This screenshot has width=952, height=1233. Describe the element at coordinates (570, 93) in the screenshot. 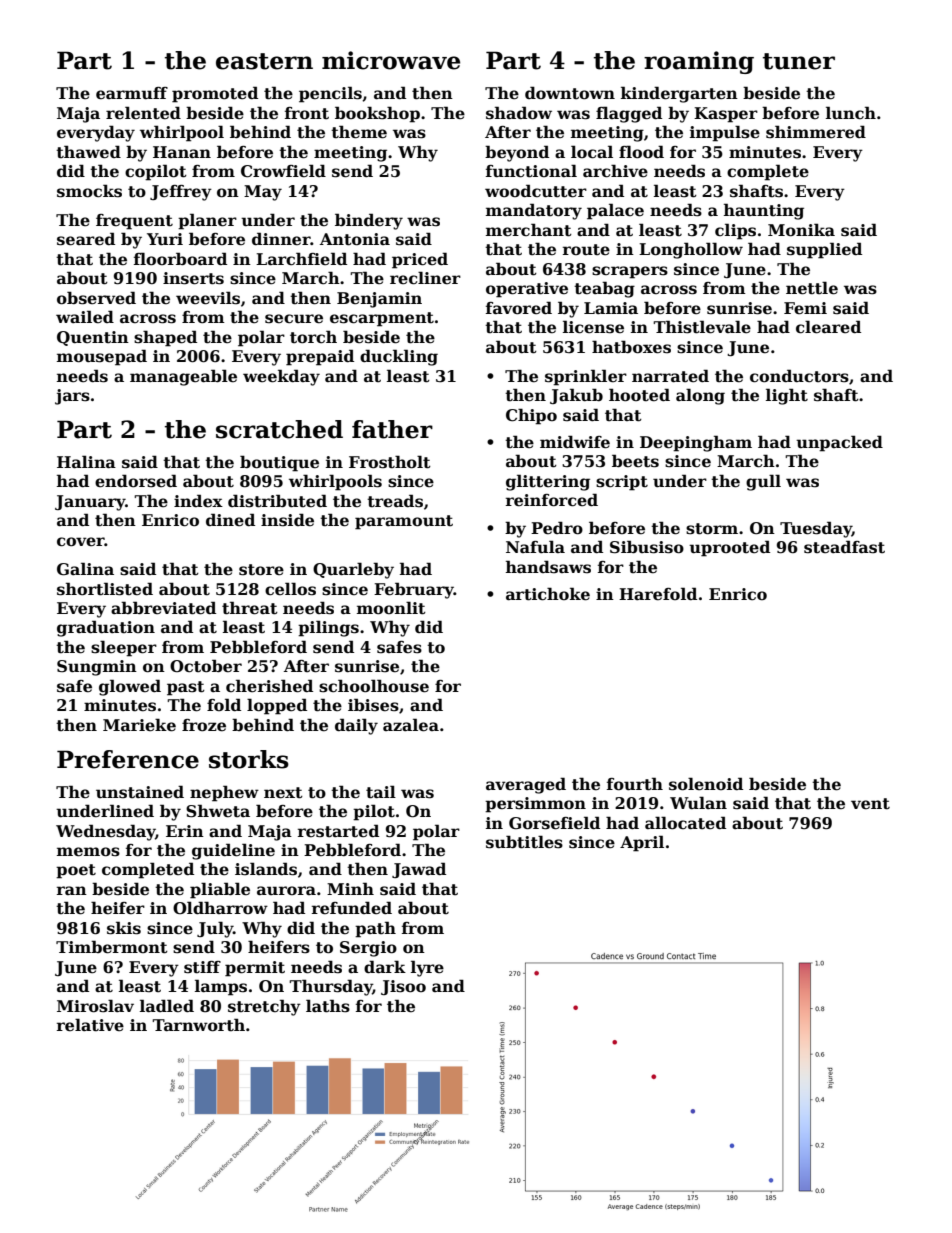

I see `downtown` at that location.
